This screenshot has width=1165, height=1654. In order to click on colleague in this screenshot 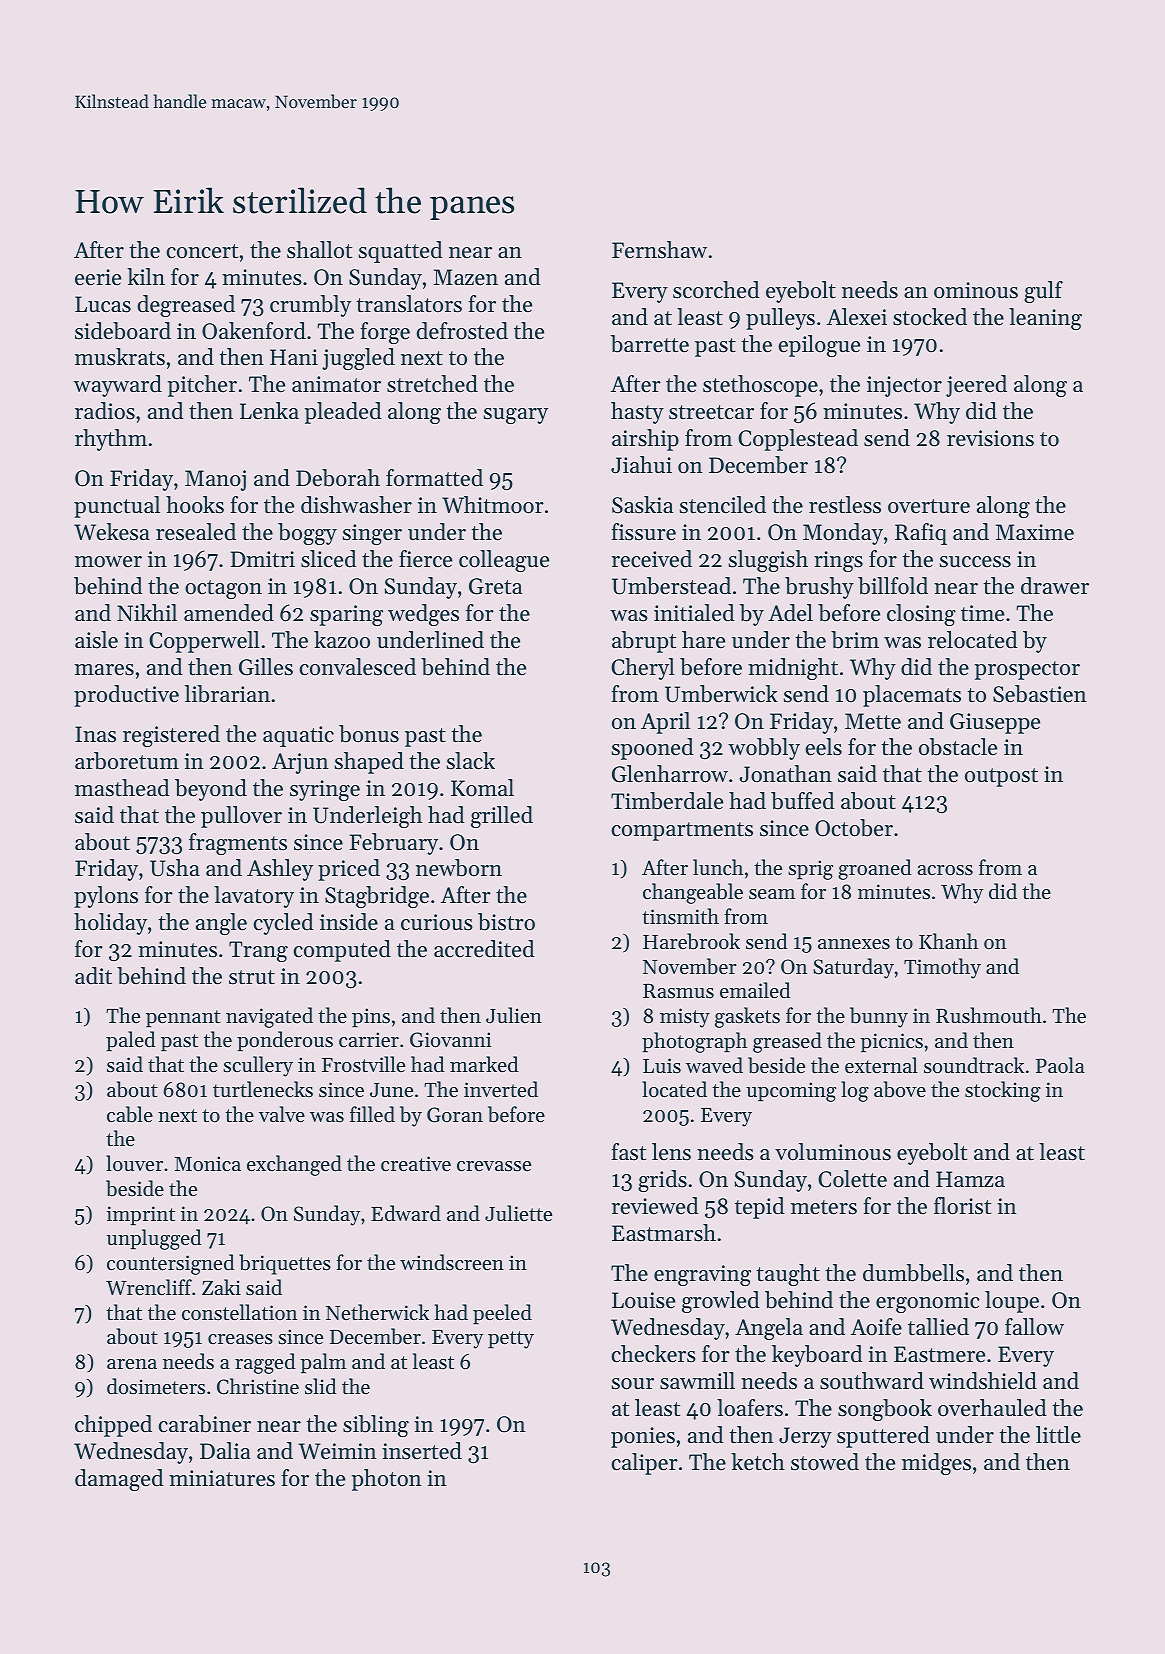, I will do `click(504, 561)`.
